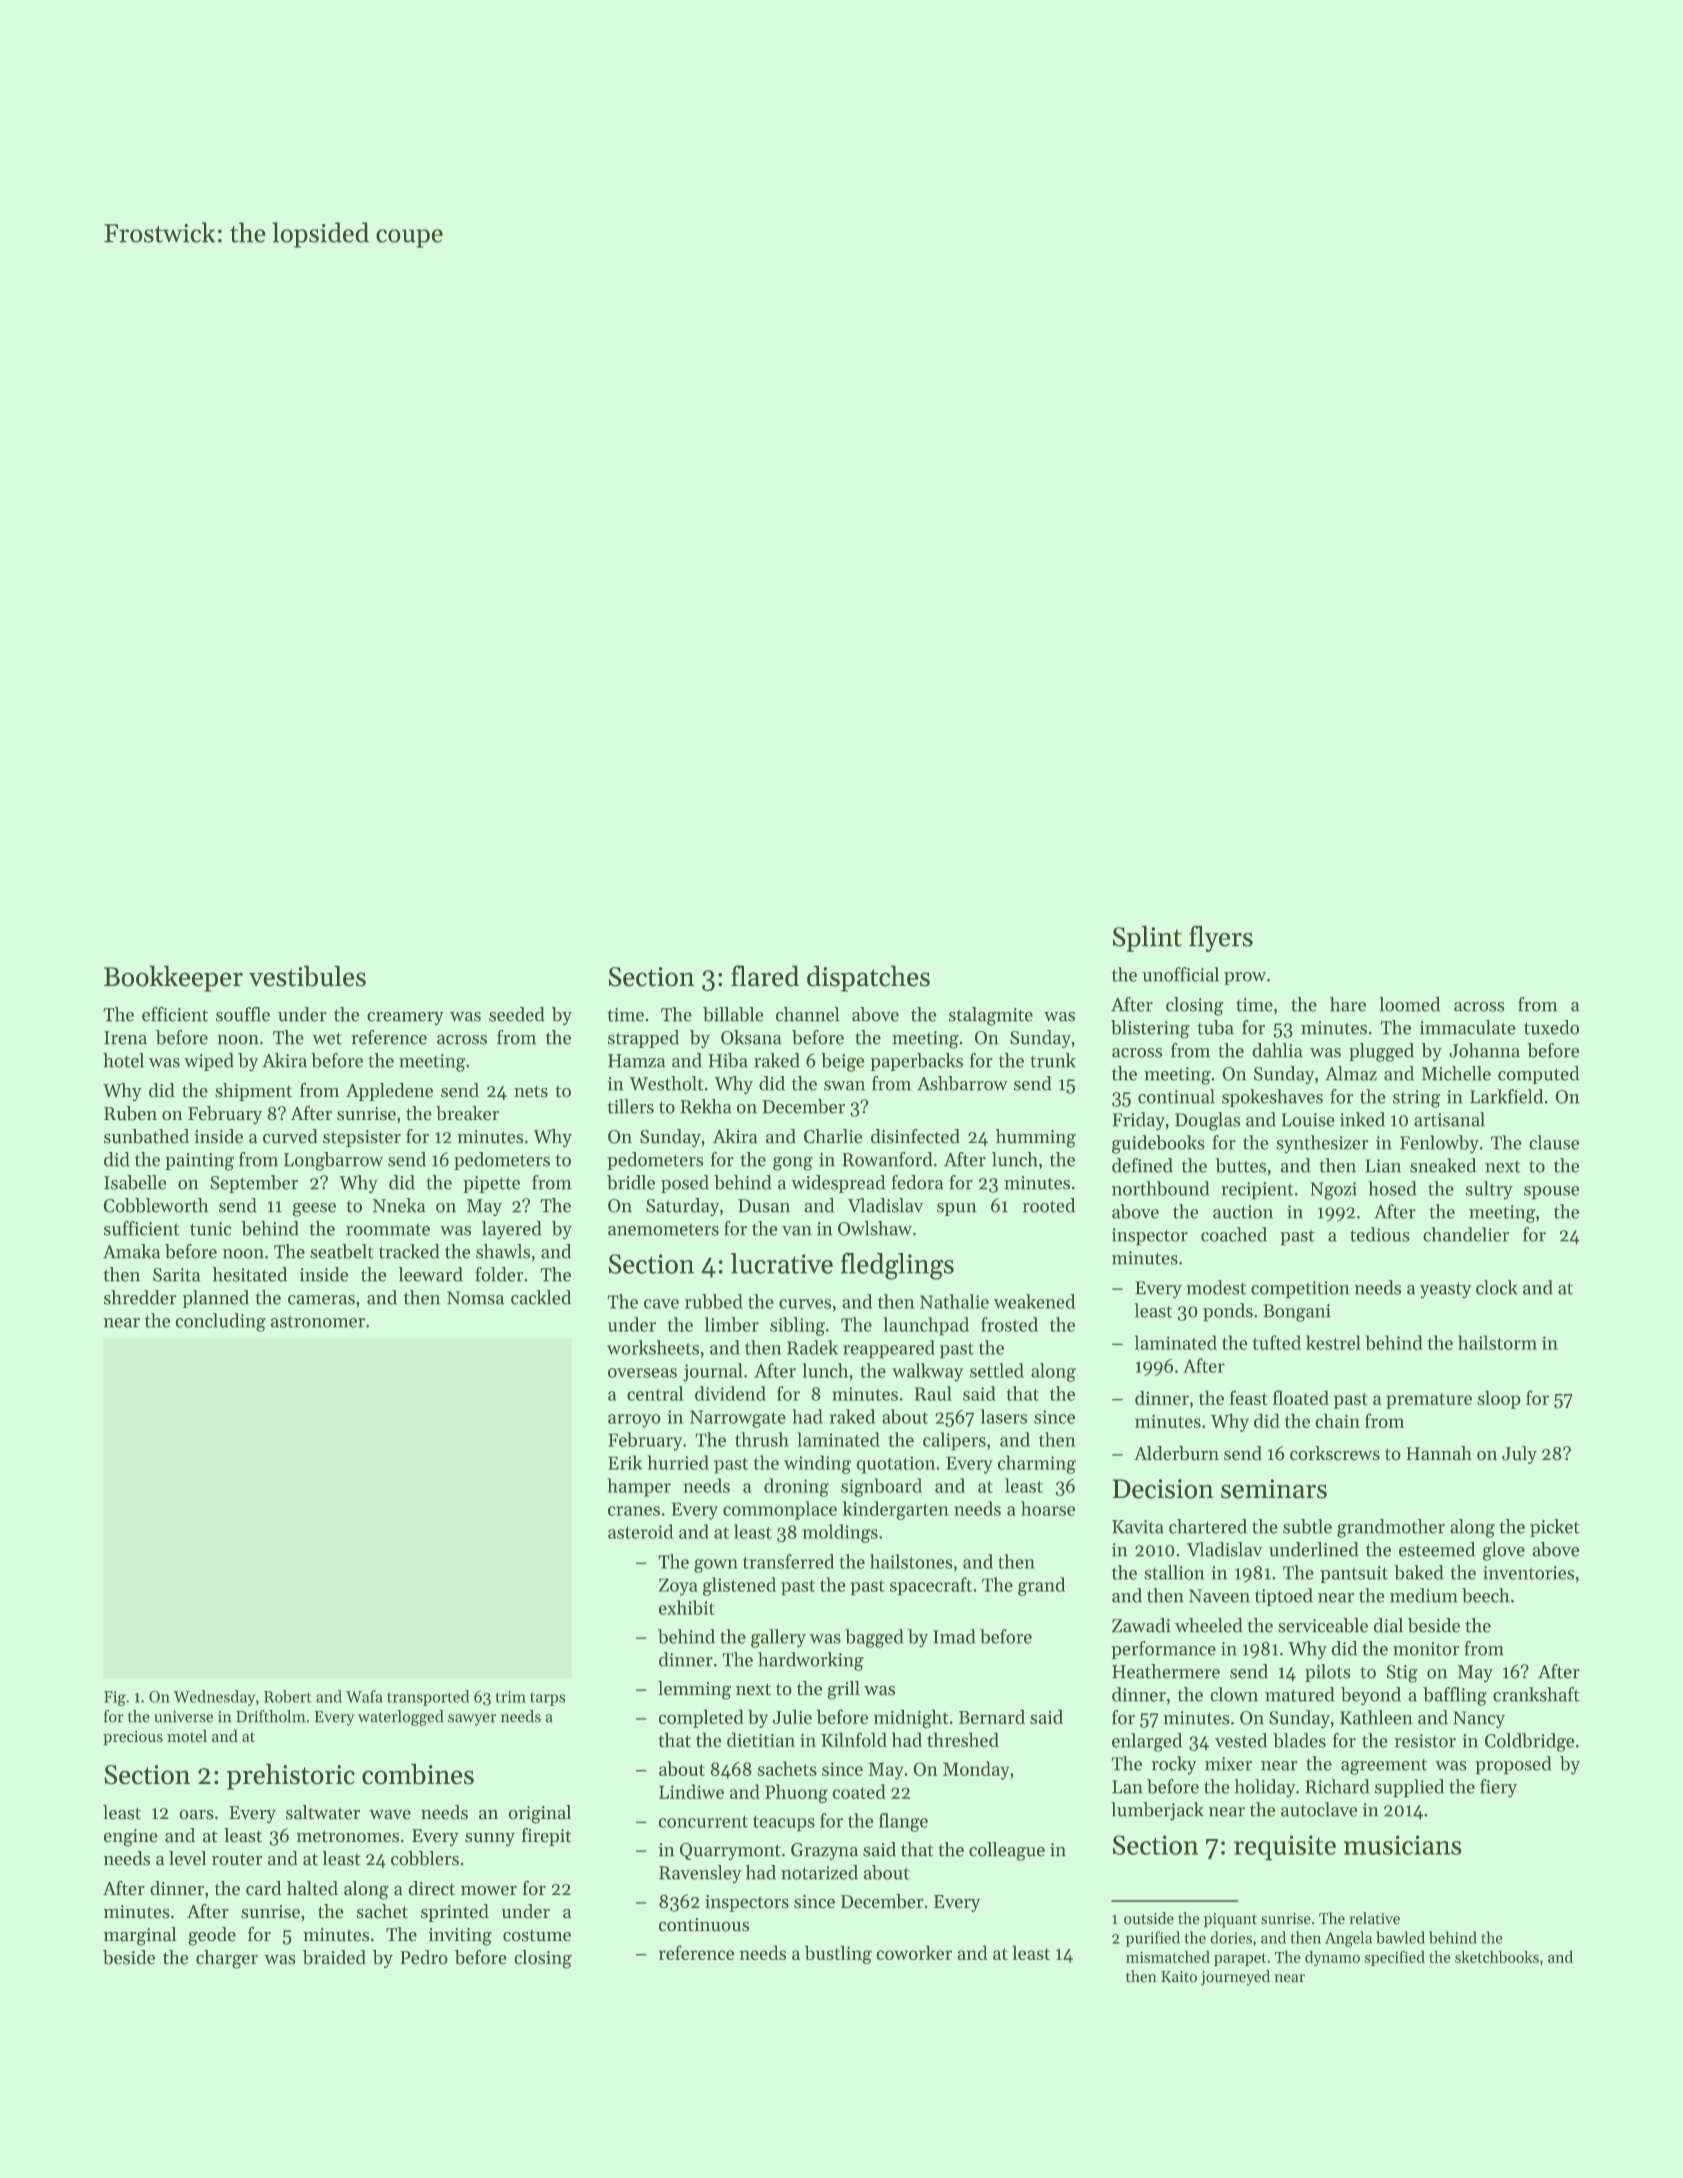  What do you see at coordinates (889, 1349) in the image?
I see `reappeared` at bounding box center [889, 1349].
